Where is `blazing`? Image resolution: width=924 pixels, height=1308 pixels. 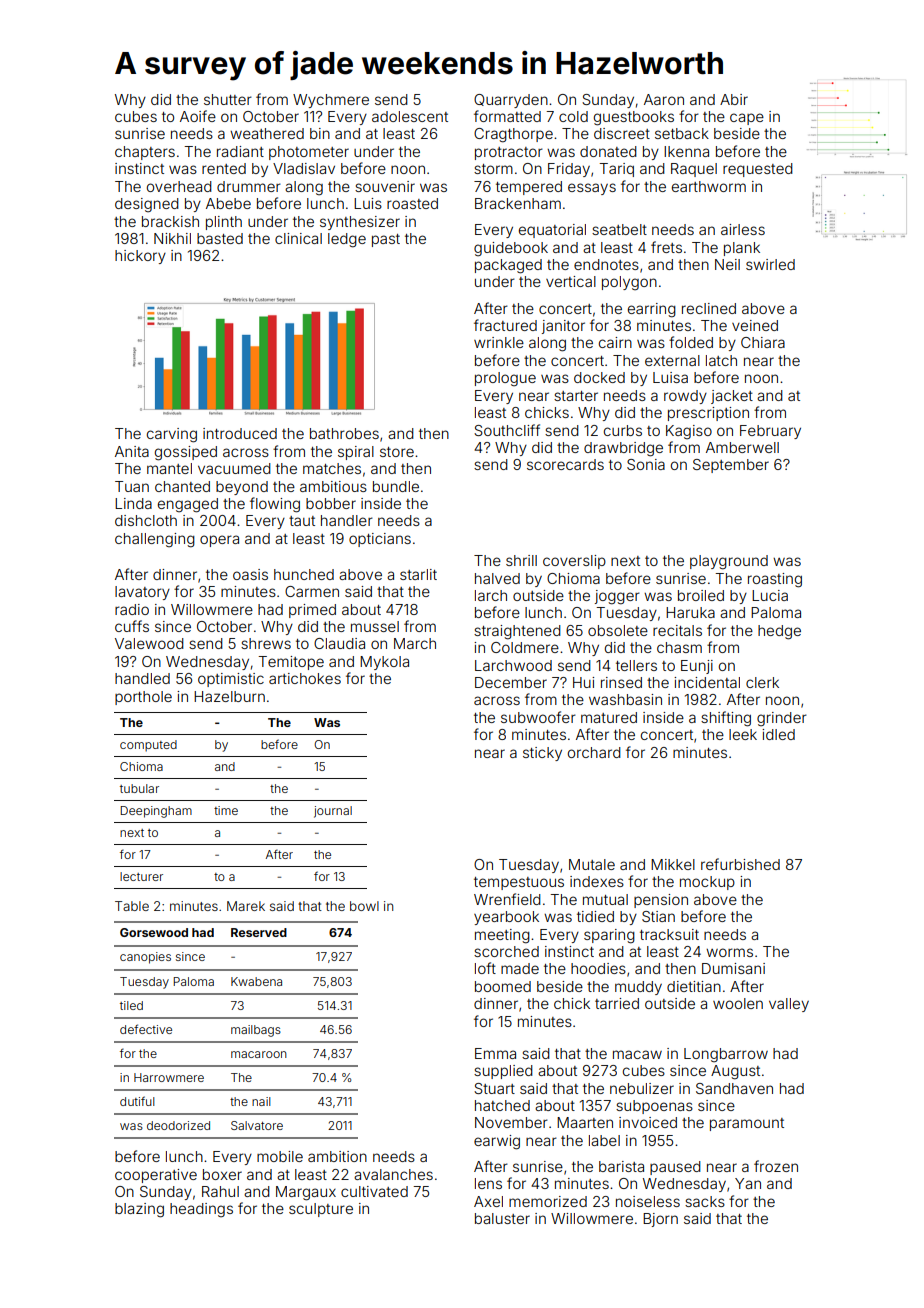
blazing is located at coordinates (139, 1210).
